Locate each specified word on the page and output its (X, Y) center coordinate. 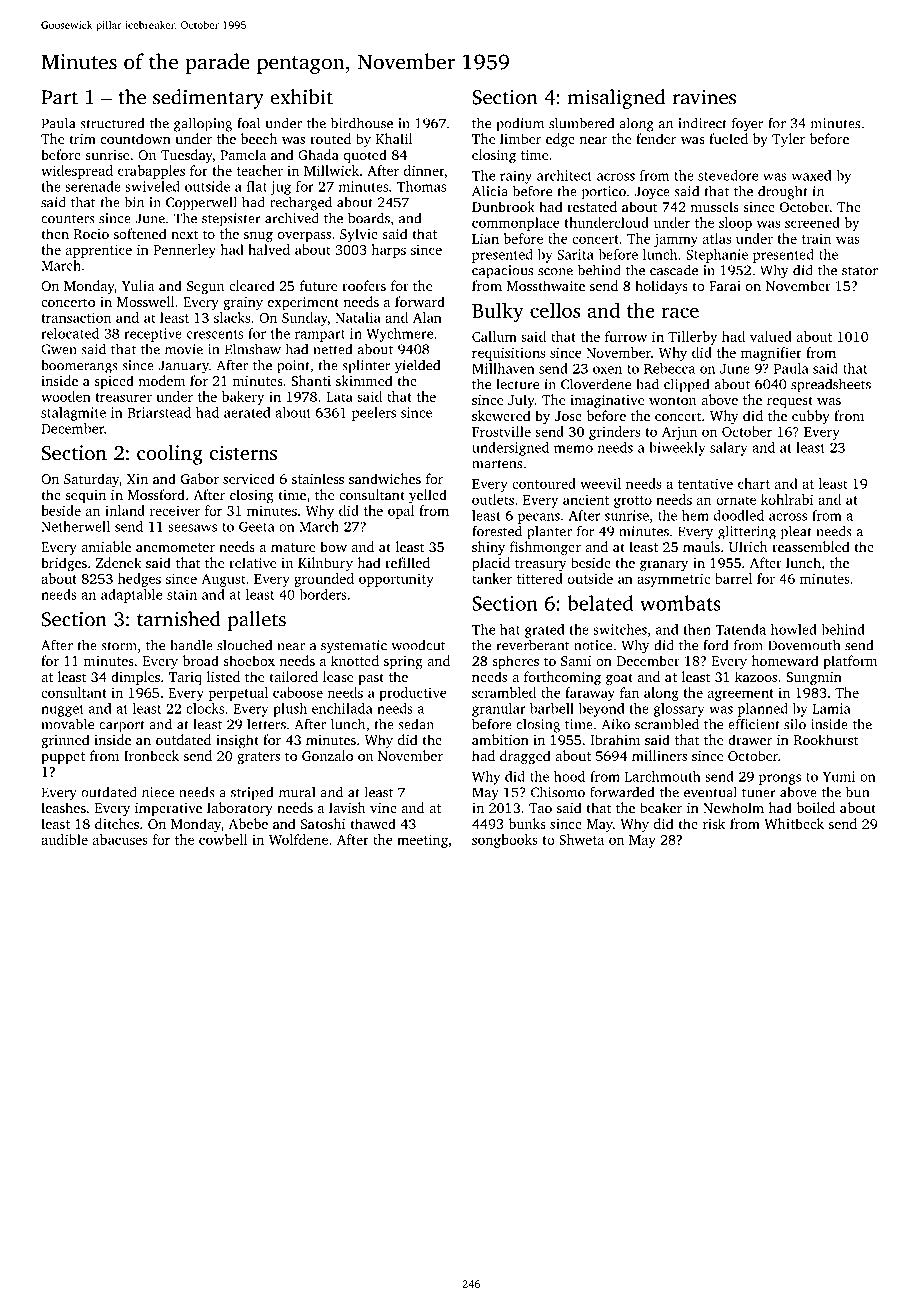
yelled (428, 496)
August (223, 580)
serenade (93, 186)
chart (754, 483)
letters (266, 724)
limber (520, 138)
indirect (702, 123)
